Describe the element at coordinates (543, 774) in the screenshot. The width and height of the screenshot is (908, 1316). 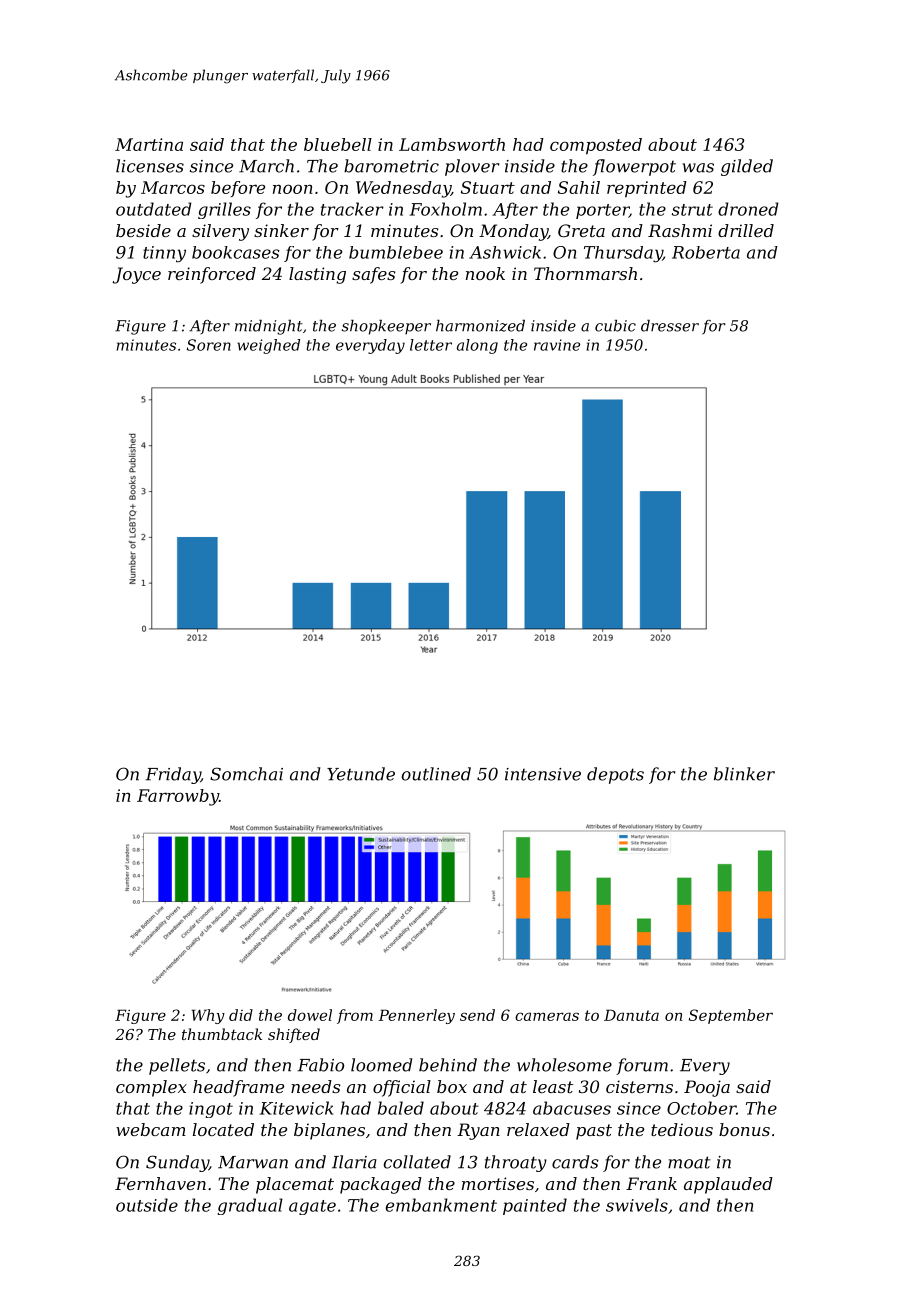
I see `intensive` at that location.
